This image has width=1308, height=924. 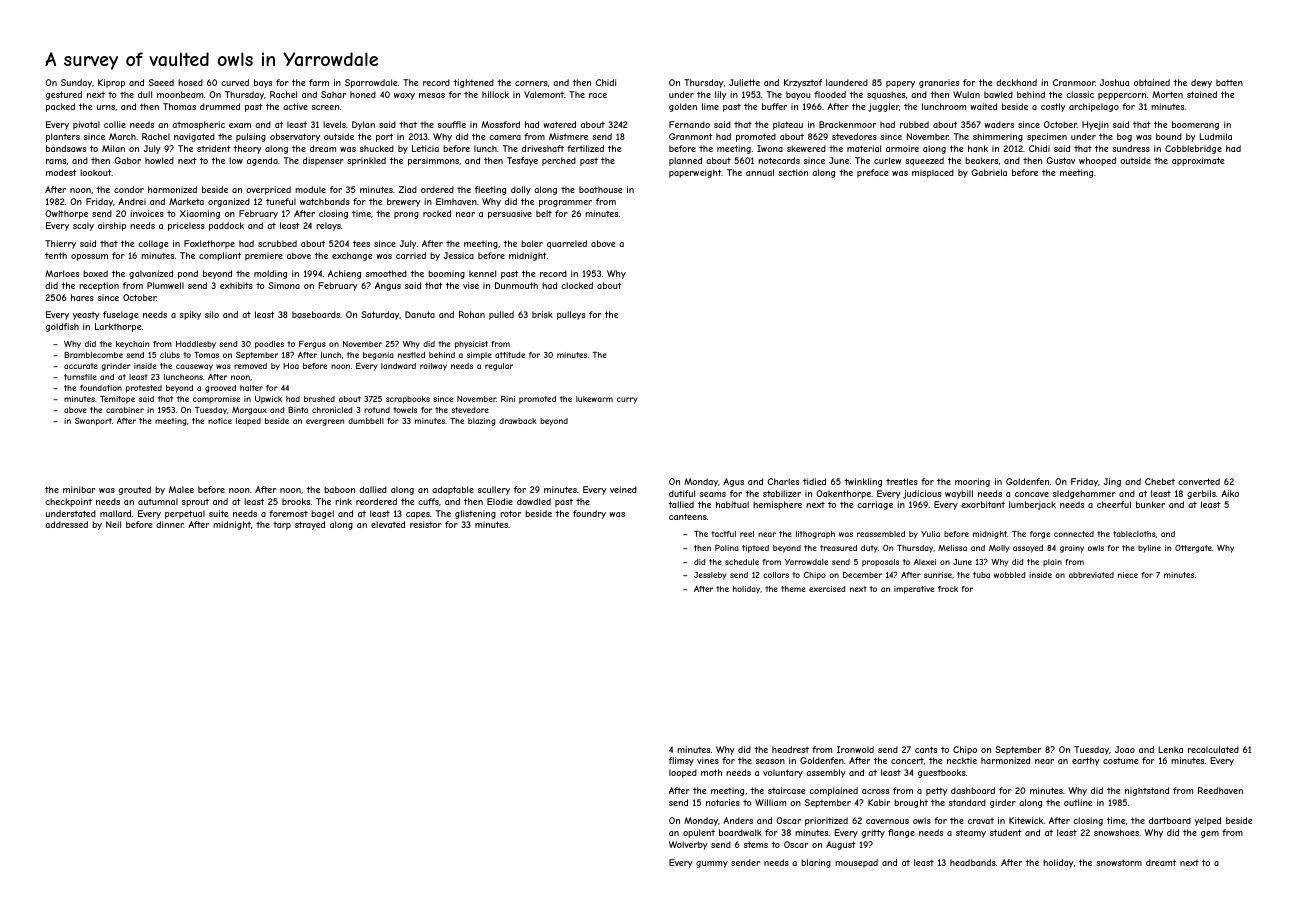 I want to click on hillock, so click(x=495, y=94).
